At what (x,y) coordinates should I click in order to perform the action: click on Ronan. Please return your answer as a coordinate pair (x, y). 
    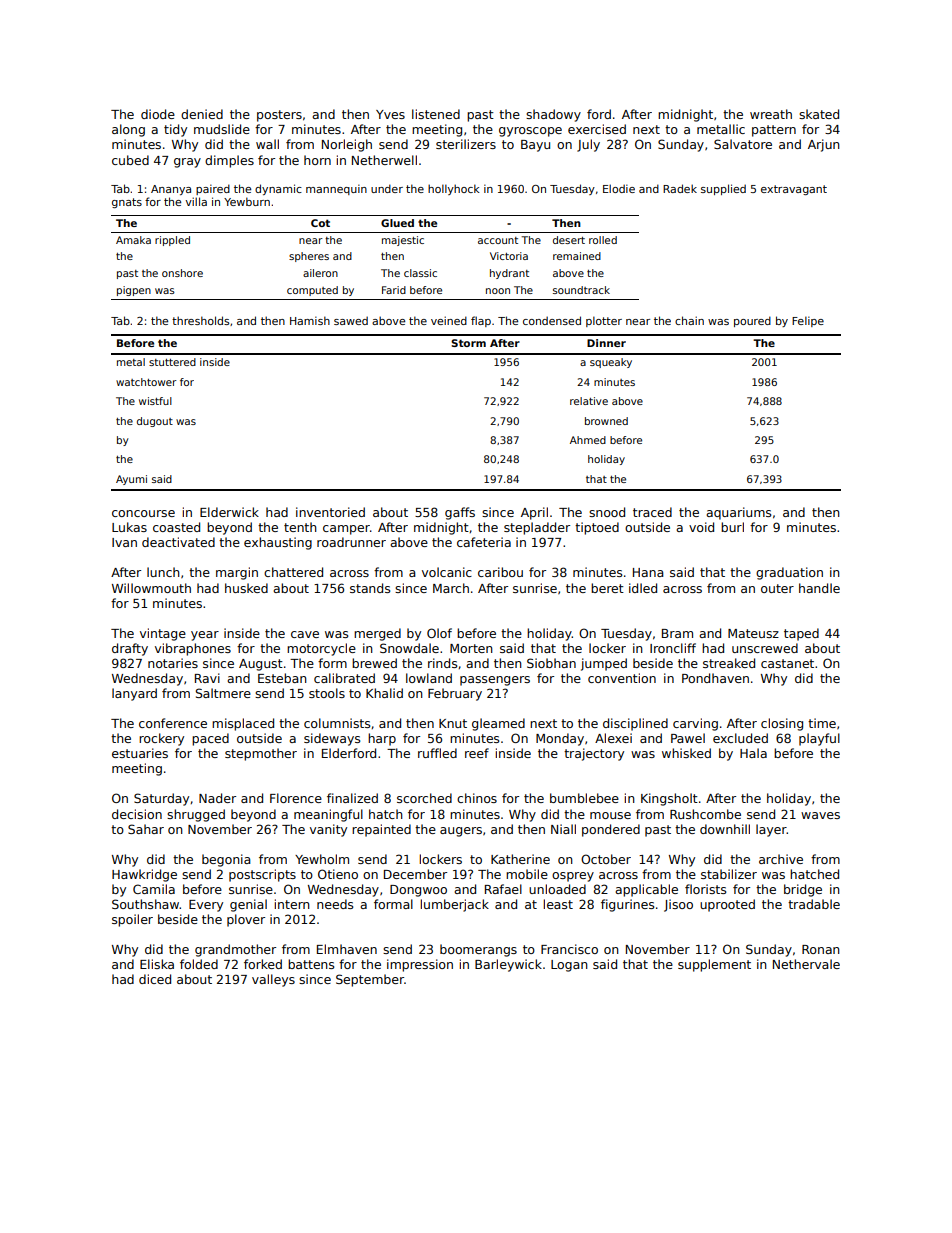
    Looking at the image, I should click on (821, 949).
